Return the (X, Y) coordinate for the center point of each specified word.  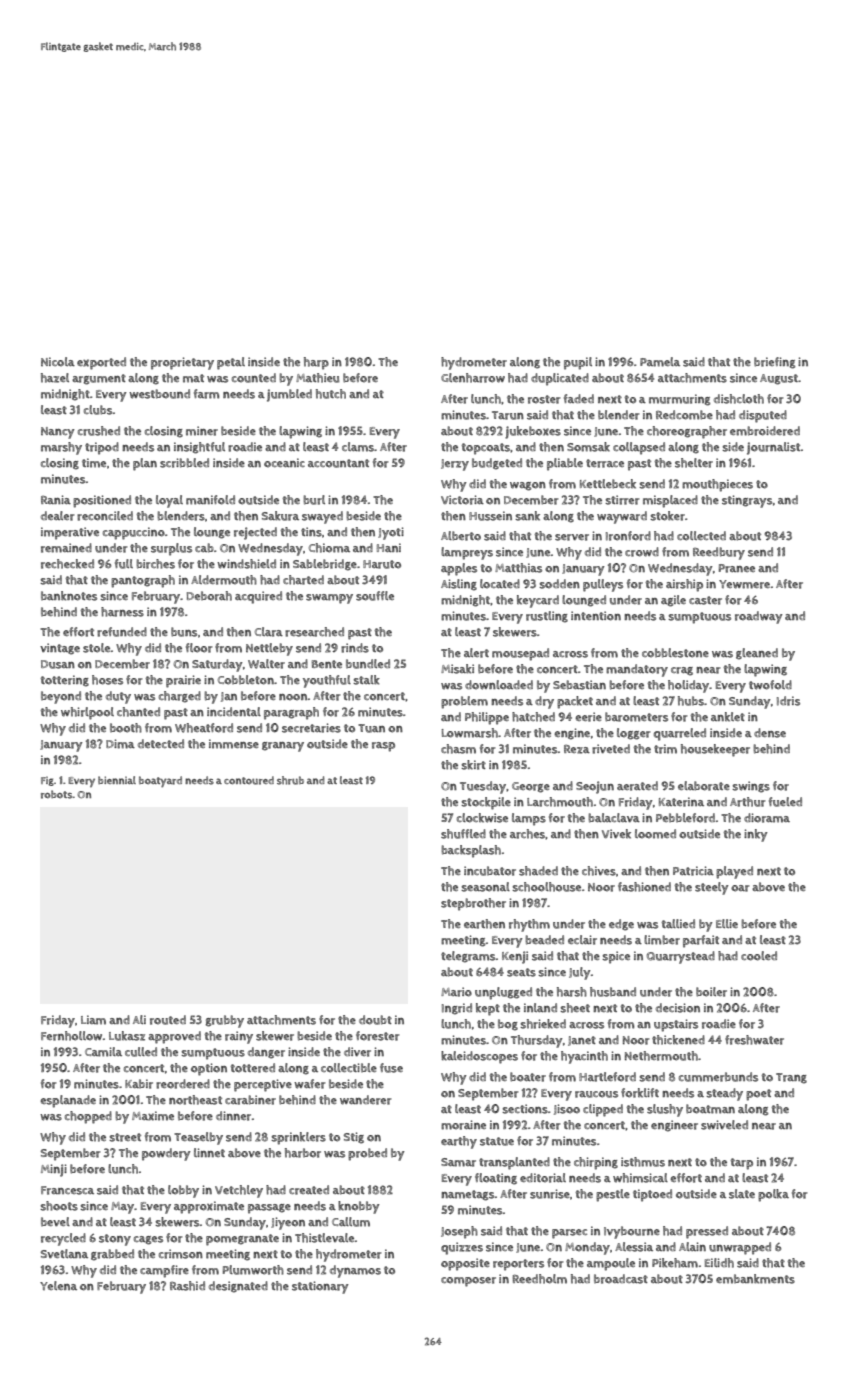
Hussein (490, 516)
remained (66, 548)
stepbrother (473, 904)
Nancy (58, 433)
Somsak (588, 447)
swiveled (724, 1125)
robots (57, 794)
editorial (543, 1178)
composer (468, 1282)
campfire (164, 1271)
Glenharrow (473, 378)
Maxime (153, 1116)
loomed (655, 834)
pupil (578, 363)
